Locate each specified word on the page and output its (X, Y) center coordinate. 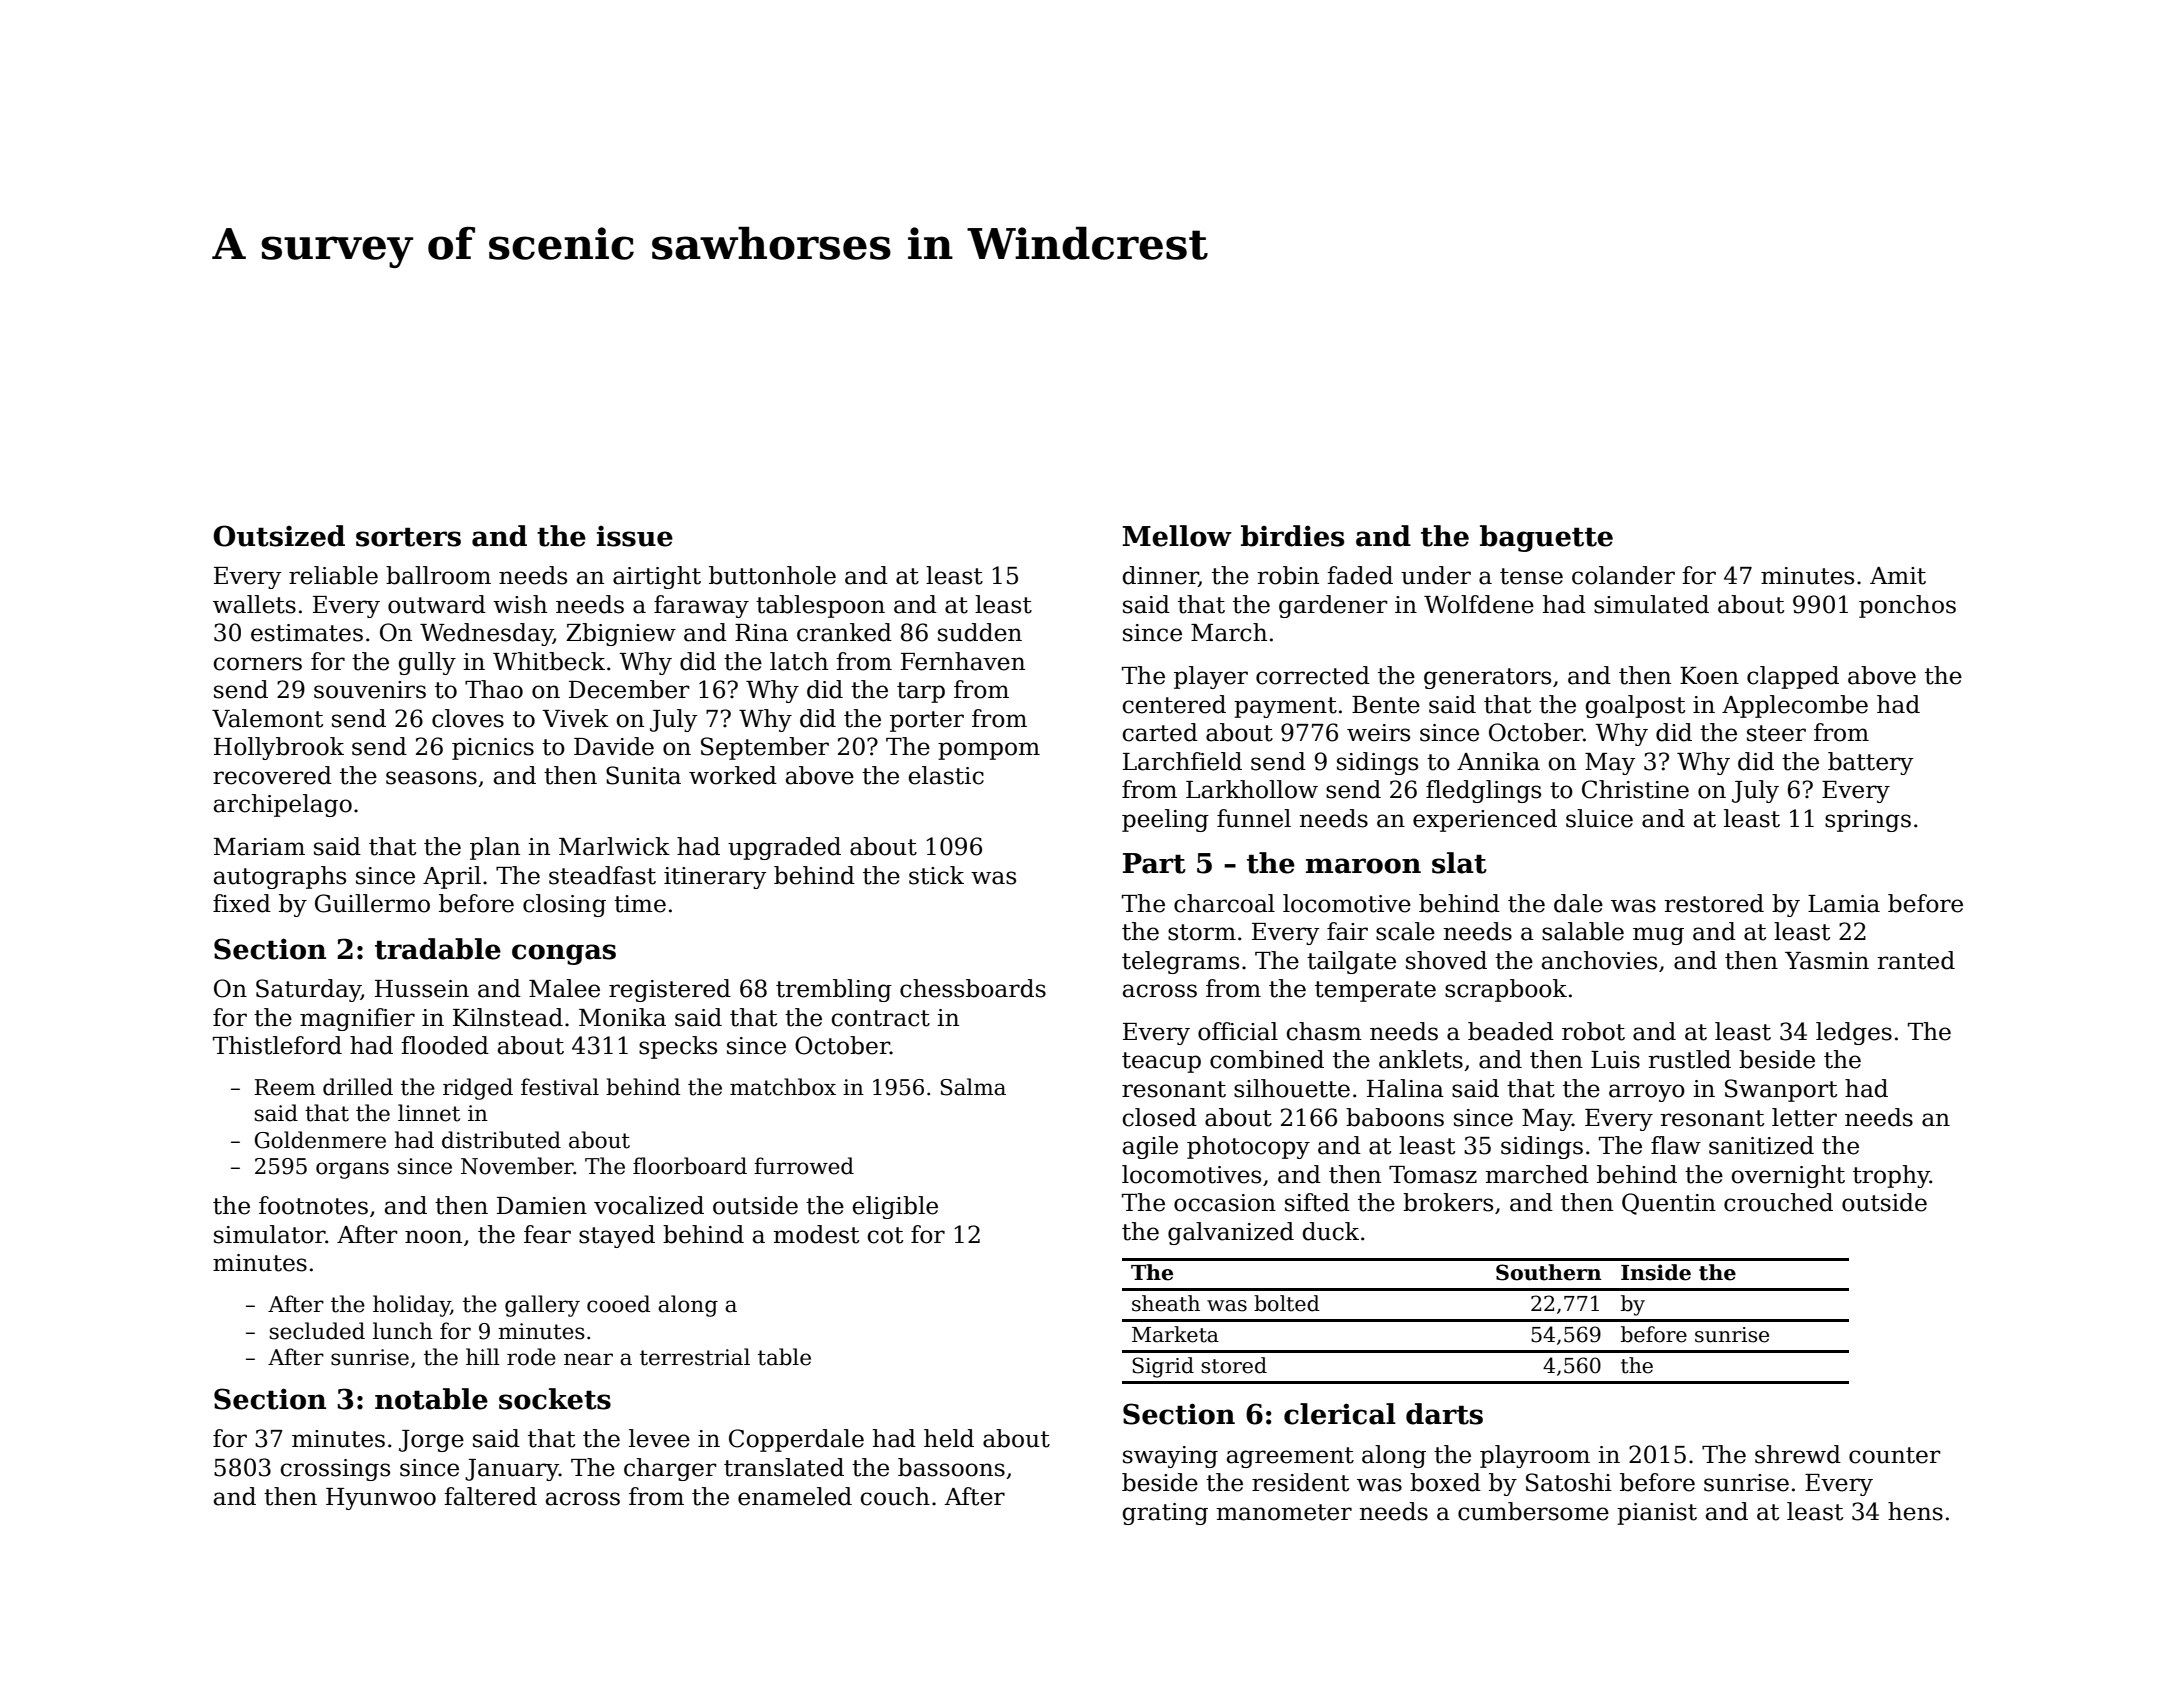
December (629, 689)
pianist (1657, 1514)
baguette (1546, 538)
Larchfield (1182, 761)
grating (1165, 1514)
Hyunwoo (381, 1499)
